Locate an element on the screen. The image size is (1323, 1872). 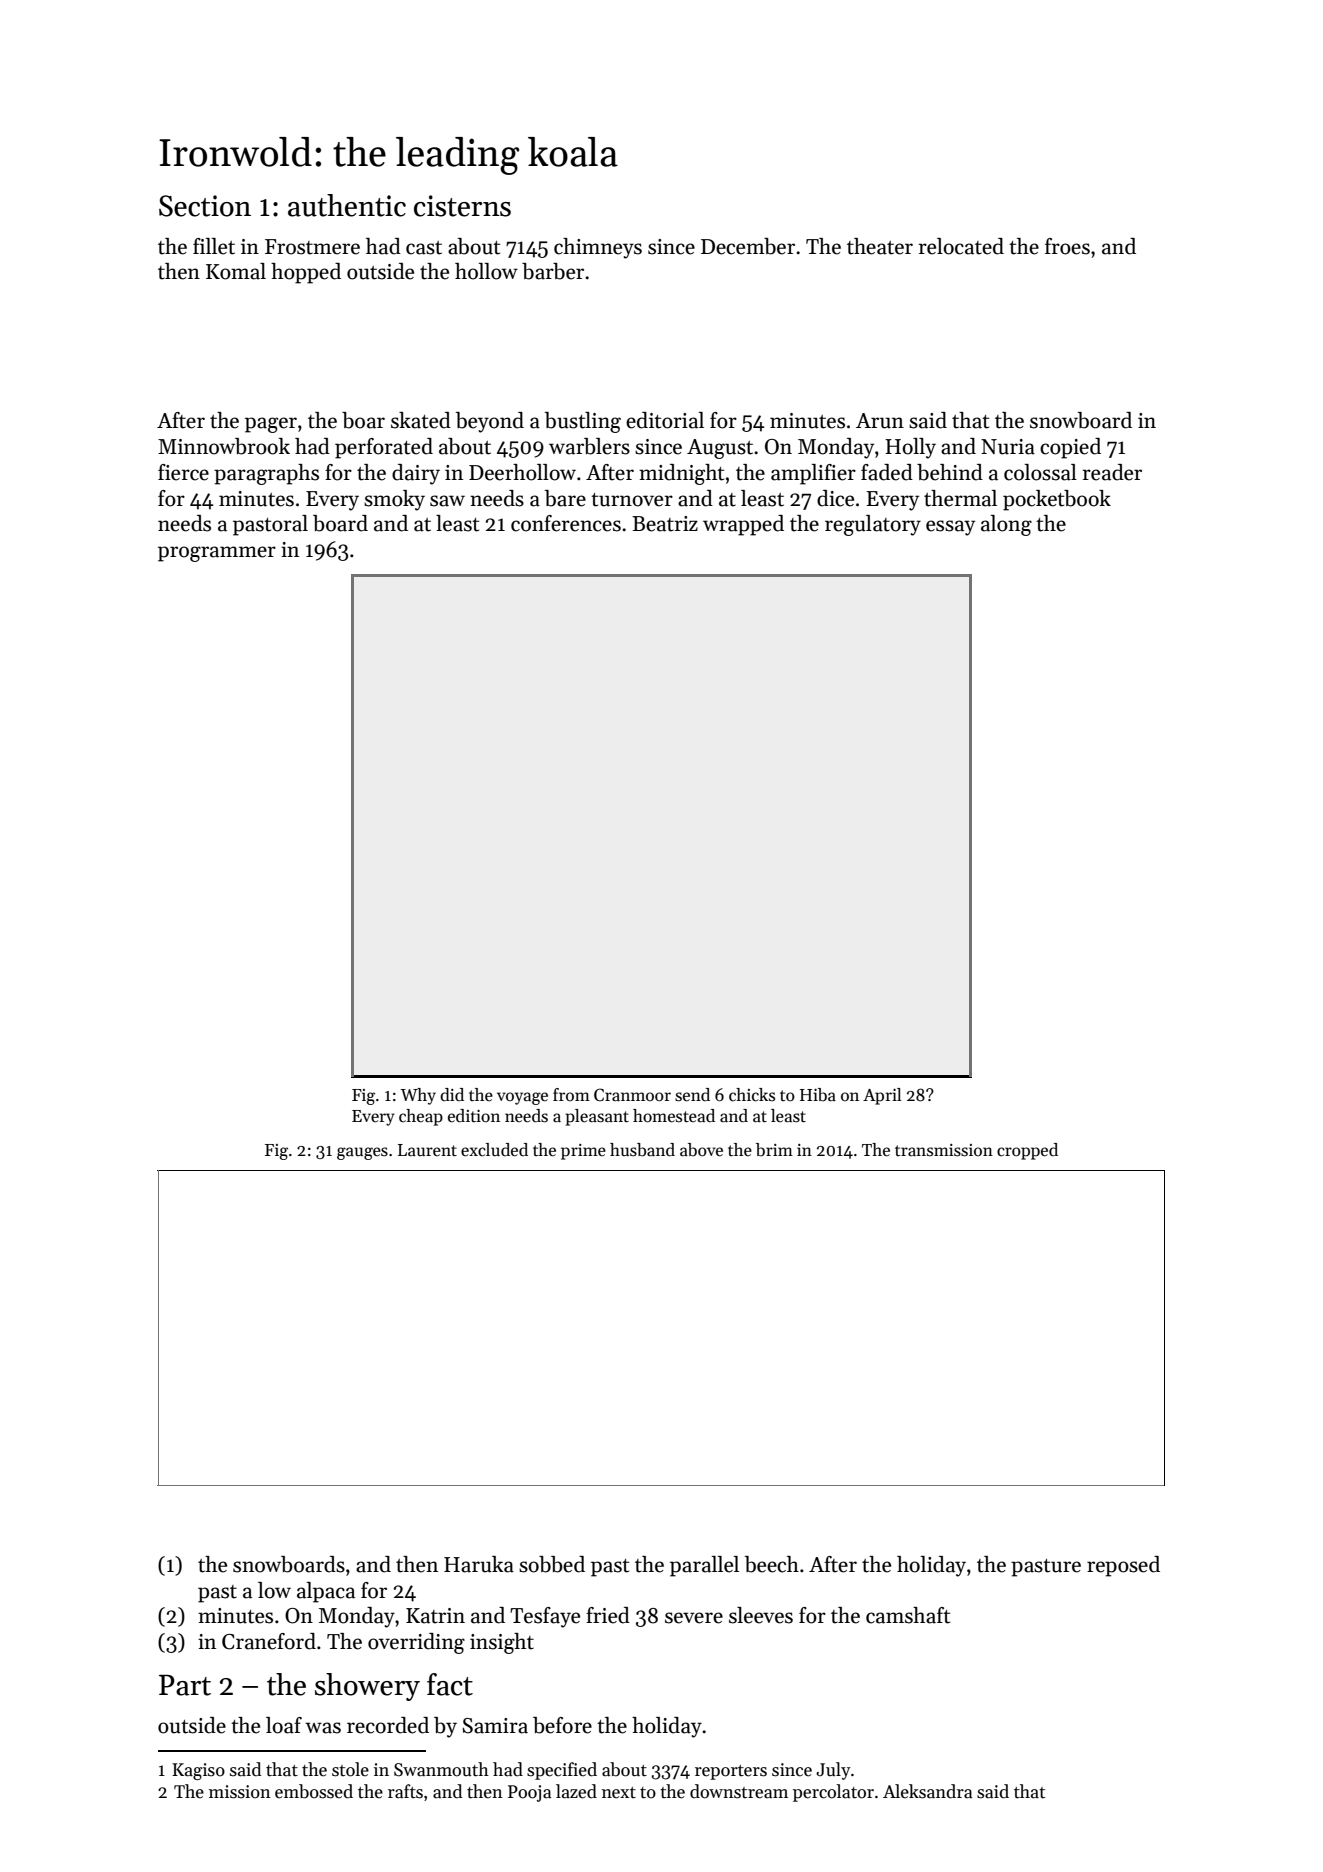
percolator is located at coordinates (833, 1793).
